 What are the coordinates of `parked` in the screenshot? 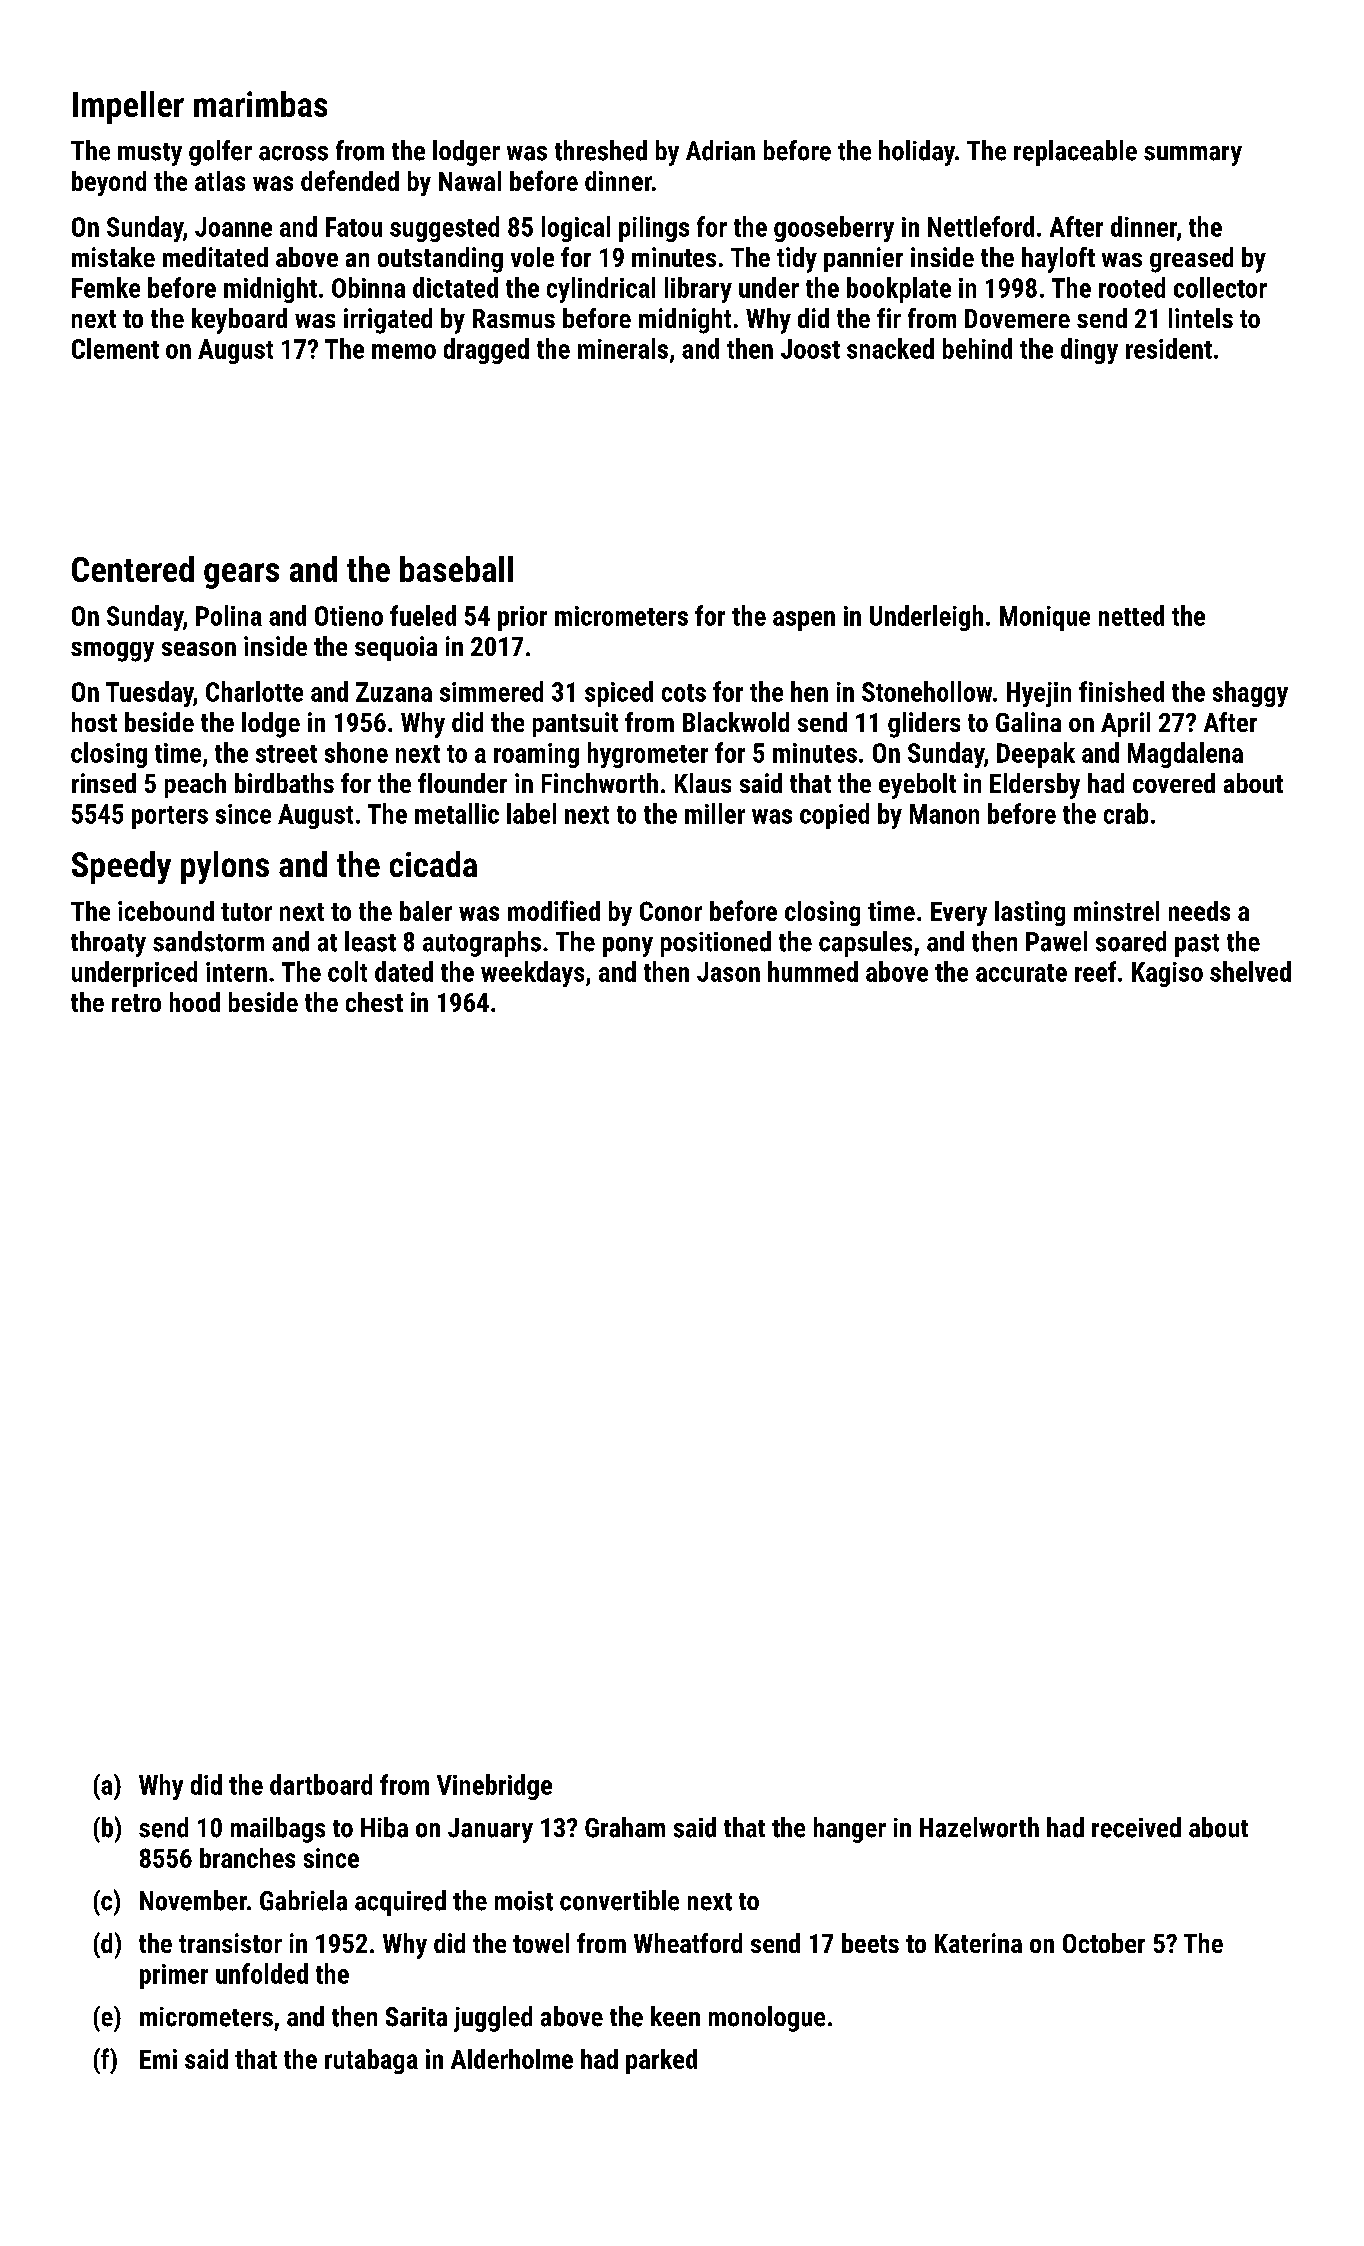 It's located at (661, 2061).
